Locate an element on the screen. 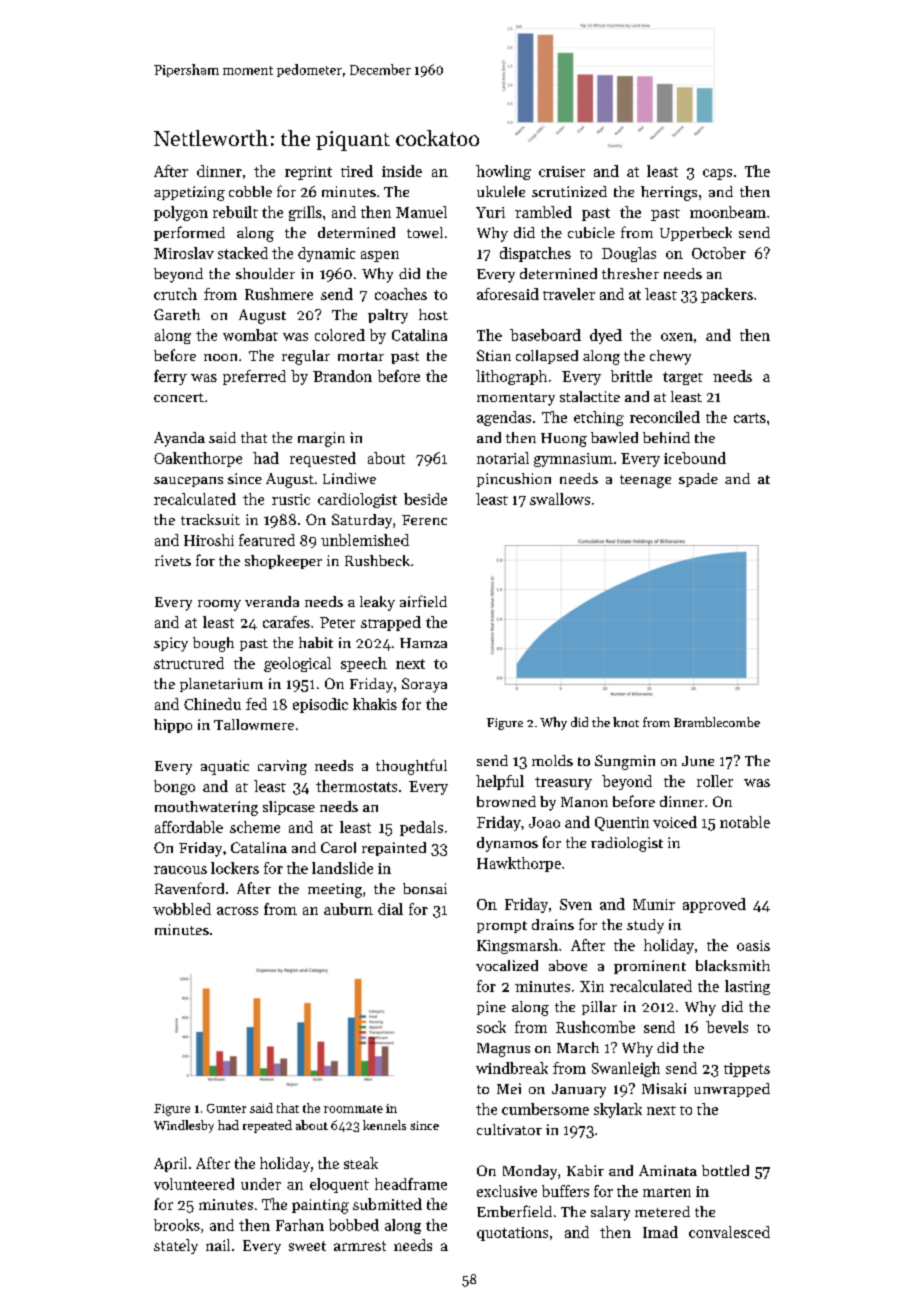  Ayanda is located at coordinates (179, 439).
